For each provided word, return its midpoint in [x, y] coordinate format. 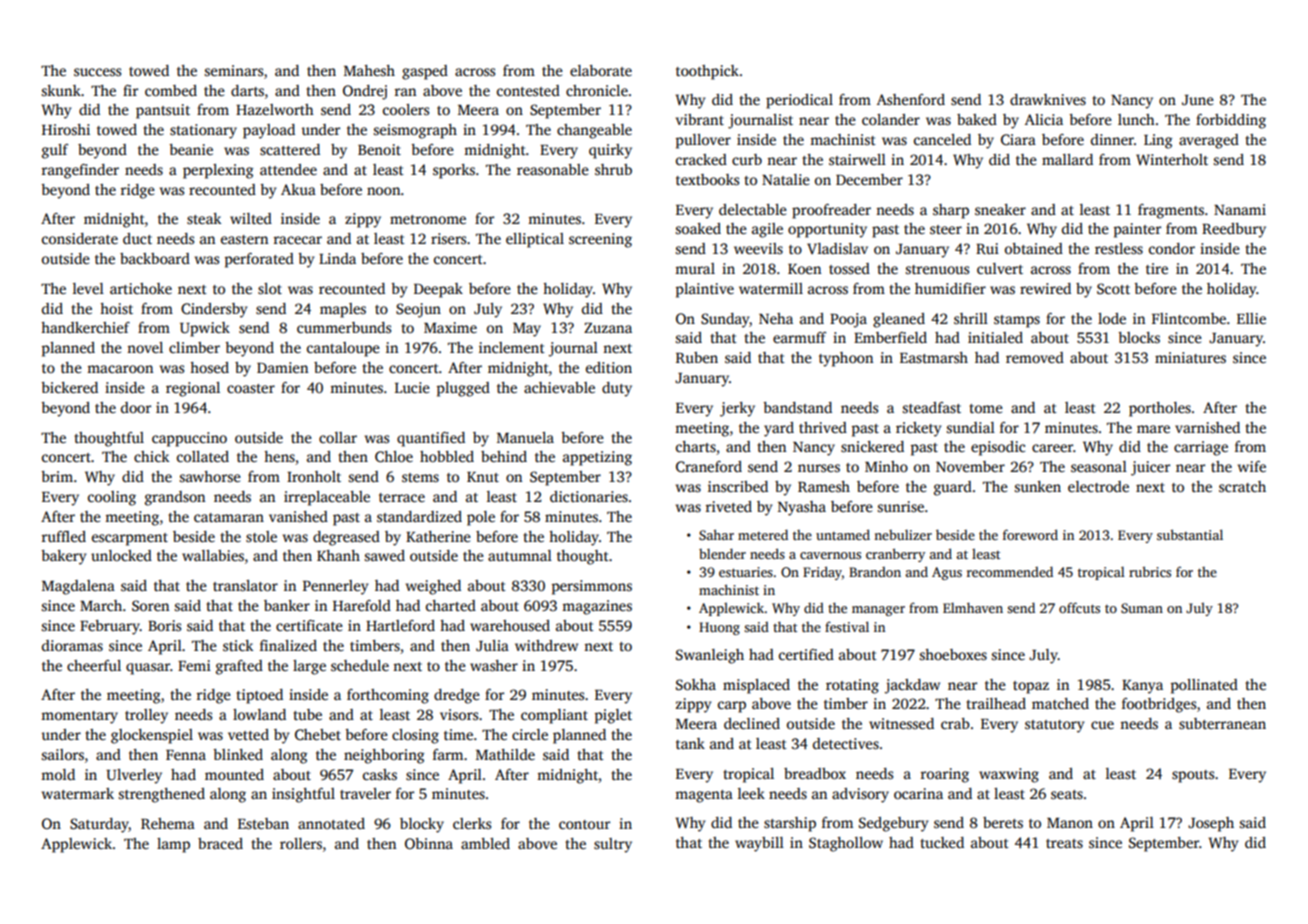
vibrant [700, 119]
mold [58, 774]
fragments [1171, 211]
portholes [1160, 409]
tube [308, 714]
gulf [55, 151]
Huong [719, 628]
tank [690, 743]
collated [203, 456]
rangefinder [80, 171]
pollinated [1204, 686]
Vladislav [837, 248]
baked [977, 119]
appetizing [597, 458]
